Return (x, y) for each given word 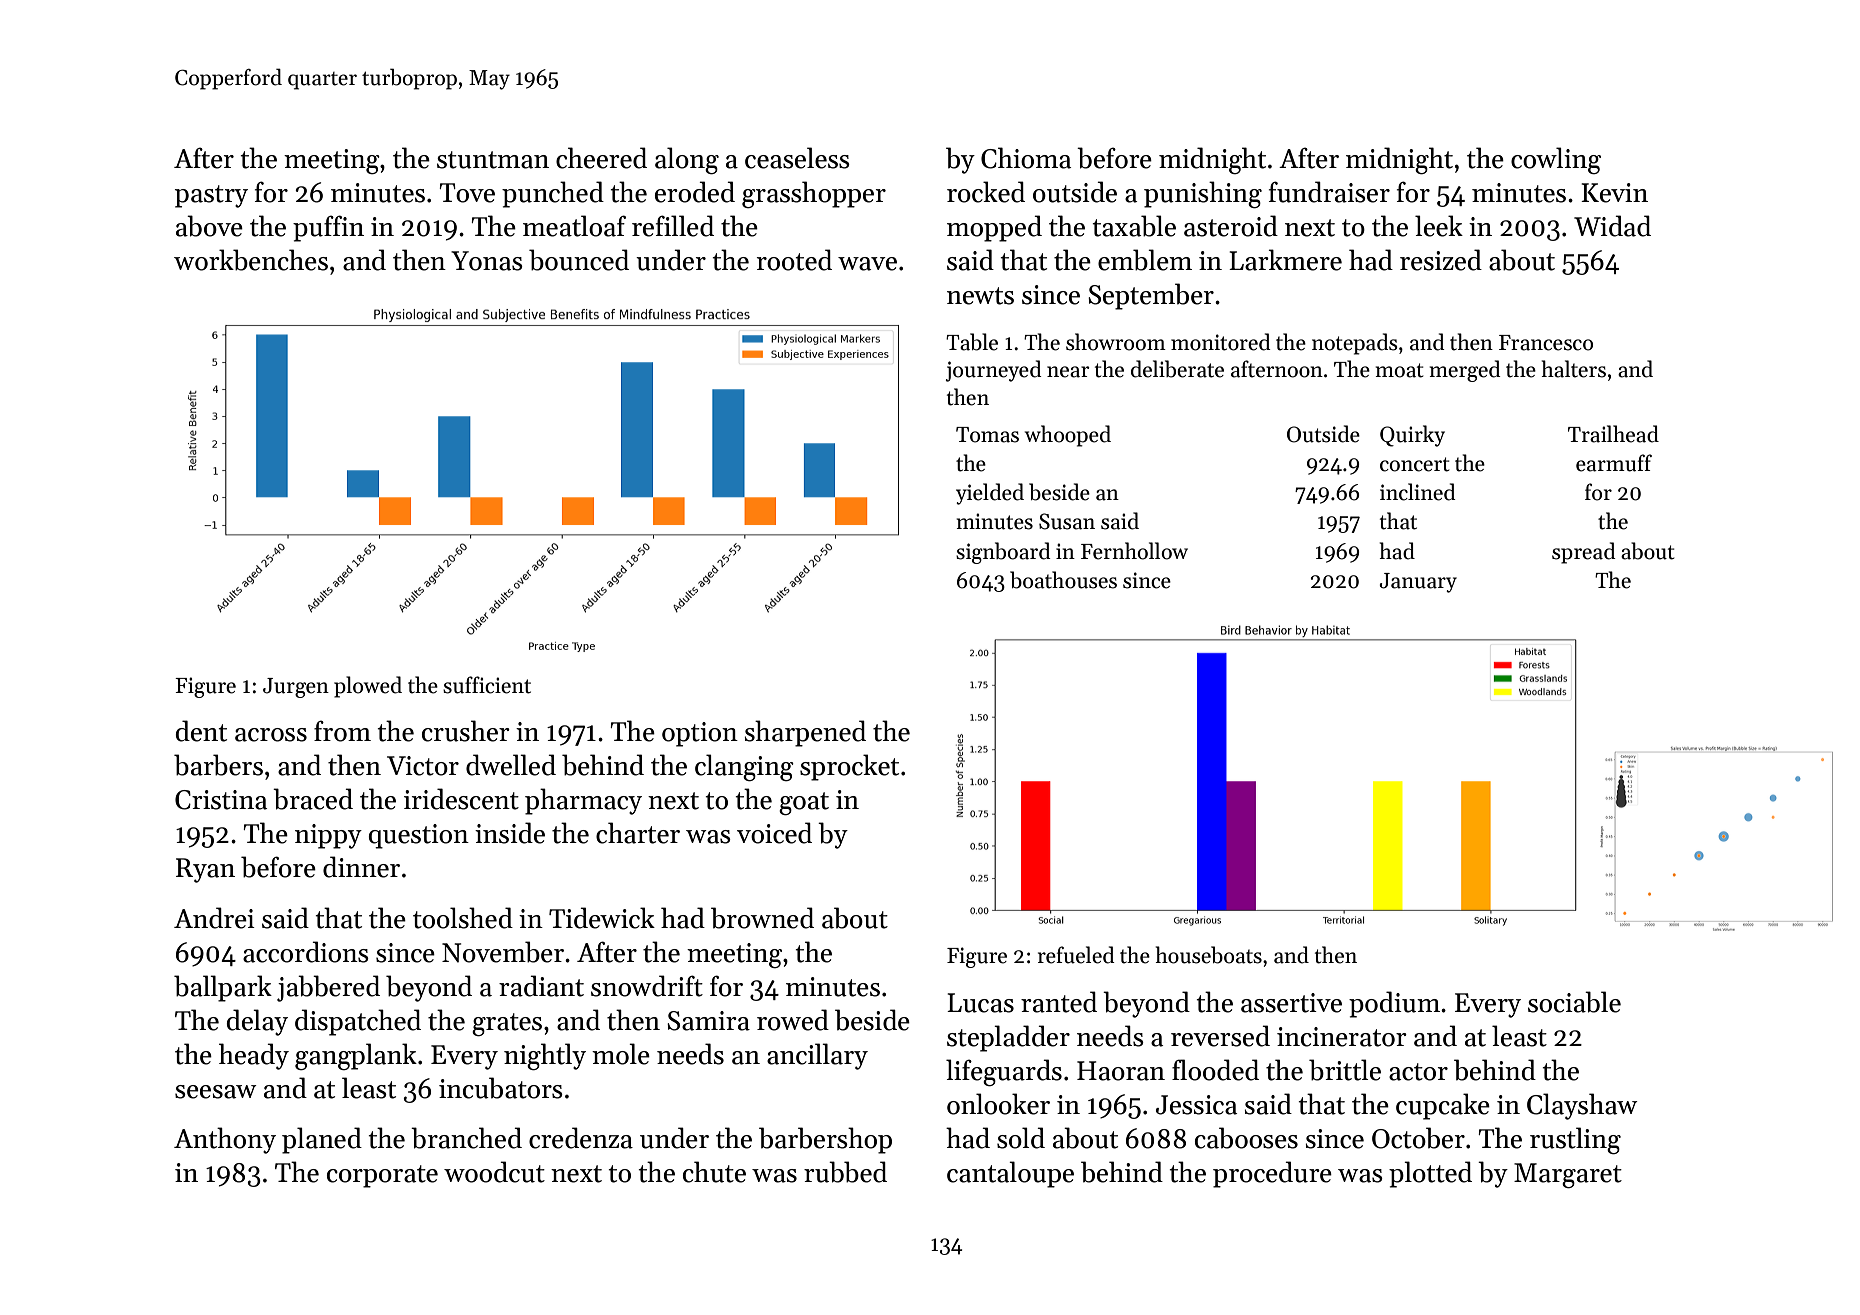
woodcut (494, 1172)
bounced (579, 260)
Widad (1612, 226)
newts (980, 296)
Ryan (205, 870)
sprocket (849, 767)
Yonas (487, 261)
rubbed (845, 1172)
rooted (794, 260)
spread (1584, 553)
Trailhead (1613, 434)
